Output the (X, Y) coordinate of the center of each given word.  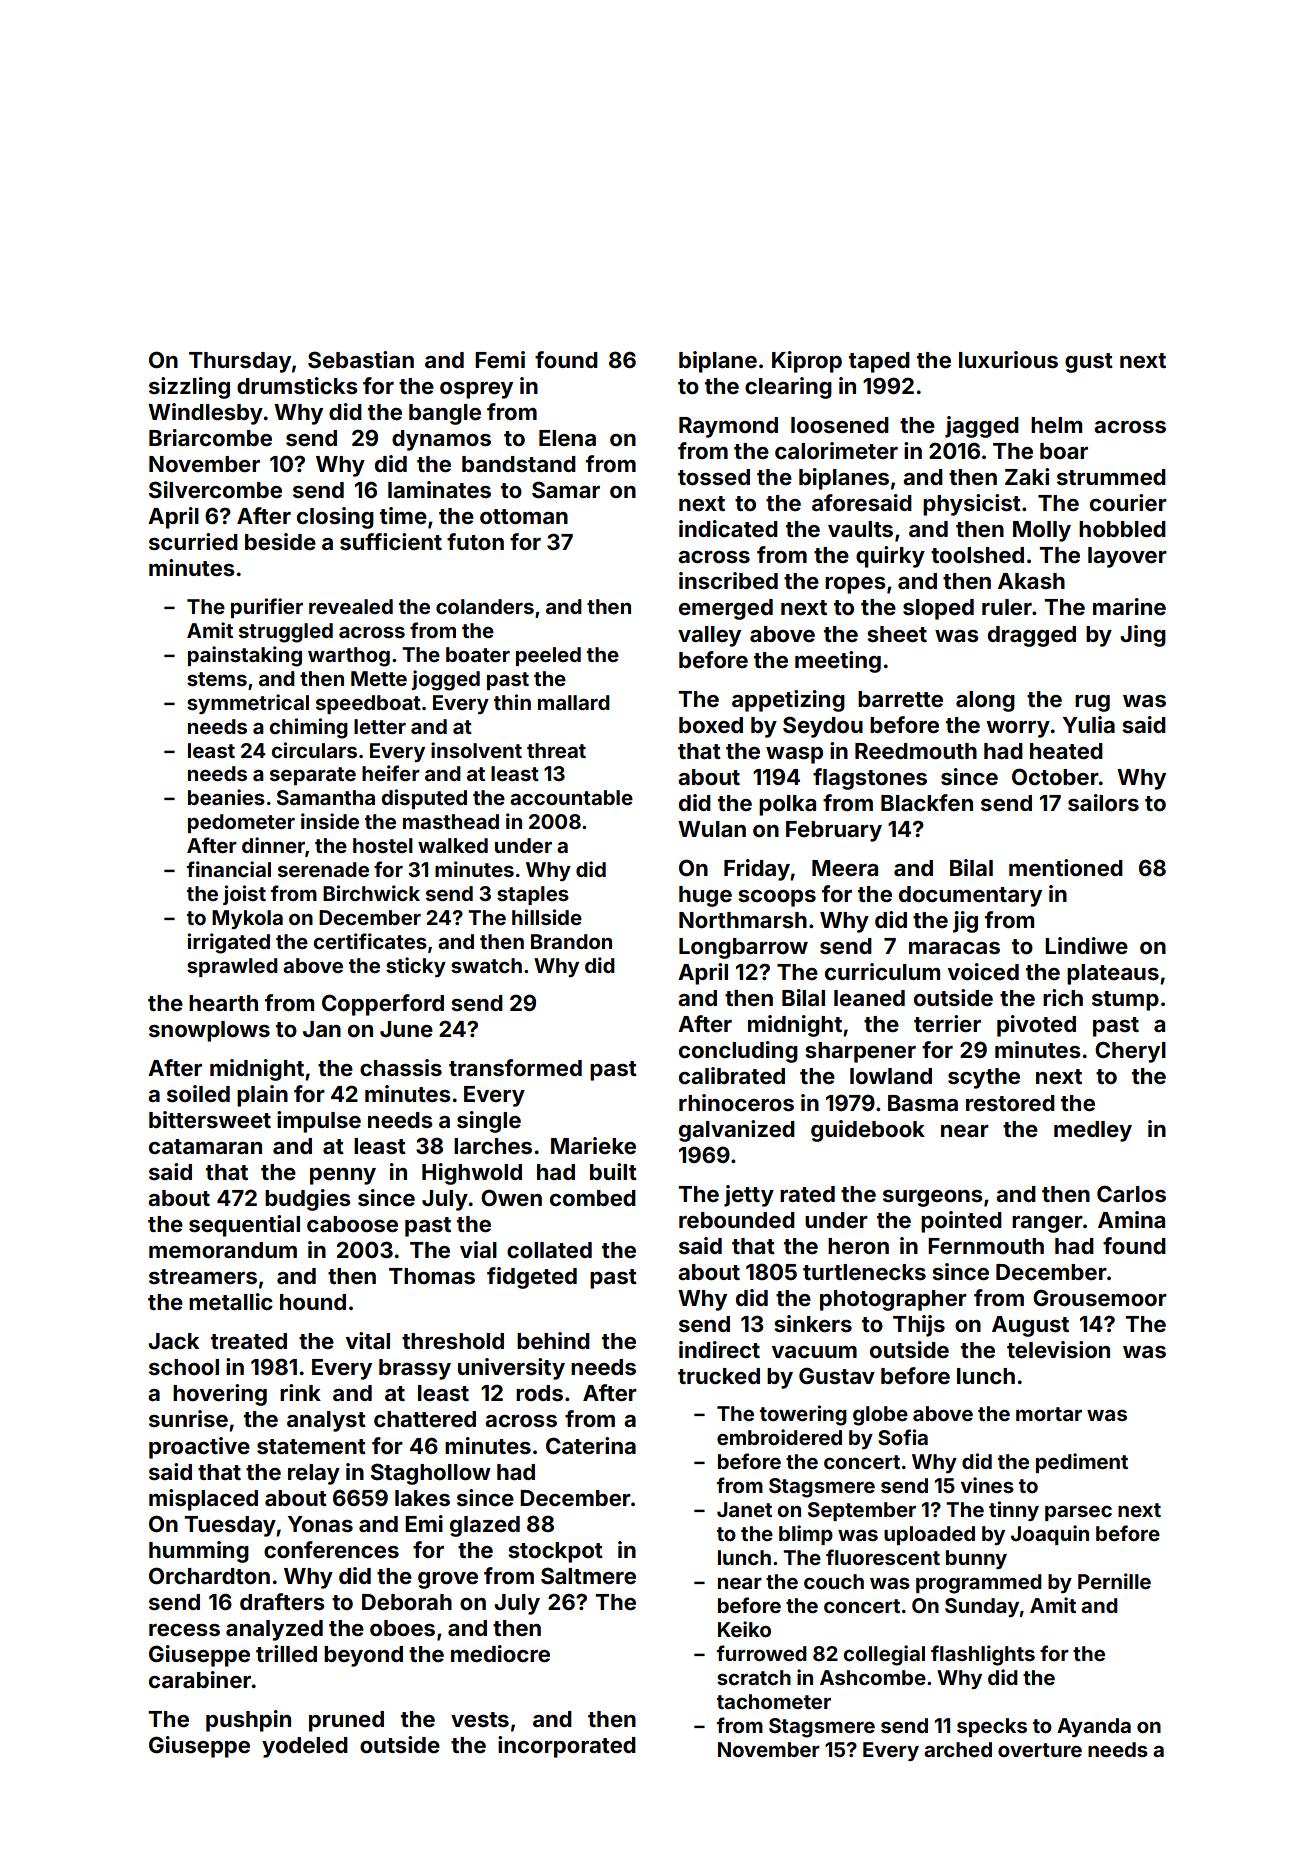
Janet (744, 1509)
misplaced (203, 1500)
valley (709, 636)
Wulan (712, 829)
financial (229, 869)
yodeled (305, 1747)
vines (987, 1485)
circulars (314, 750)
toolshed (977, 555)
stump (1125, 1001)
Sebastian (361, 359)
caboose (352, 1224)
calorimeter (836, 450)
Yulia (1089, 724)
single (489, 1122)
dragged (1032, 636)
